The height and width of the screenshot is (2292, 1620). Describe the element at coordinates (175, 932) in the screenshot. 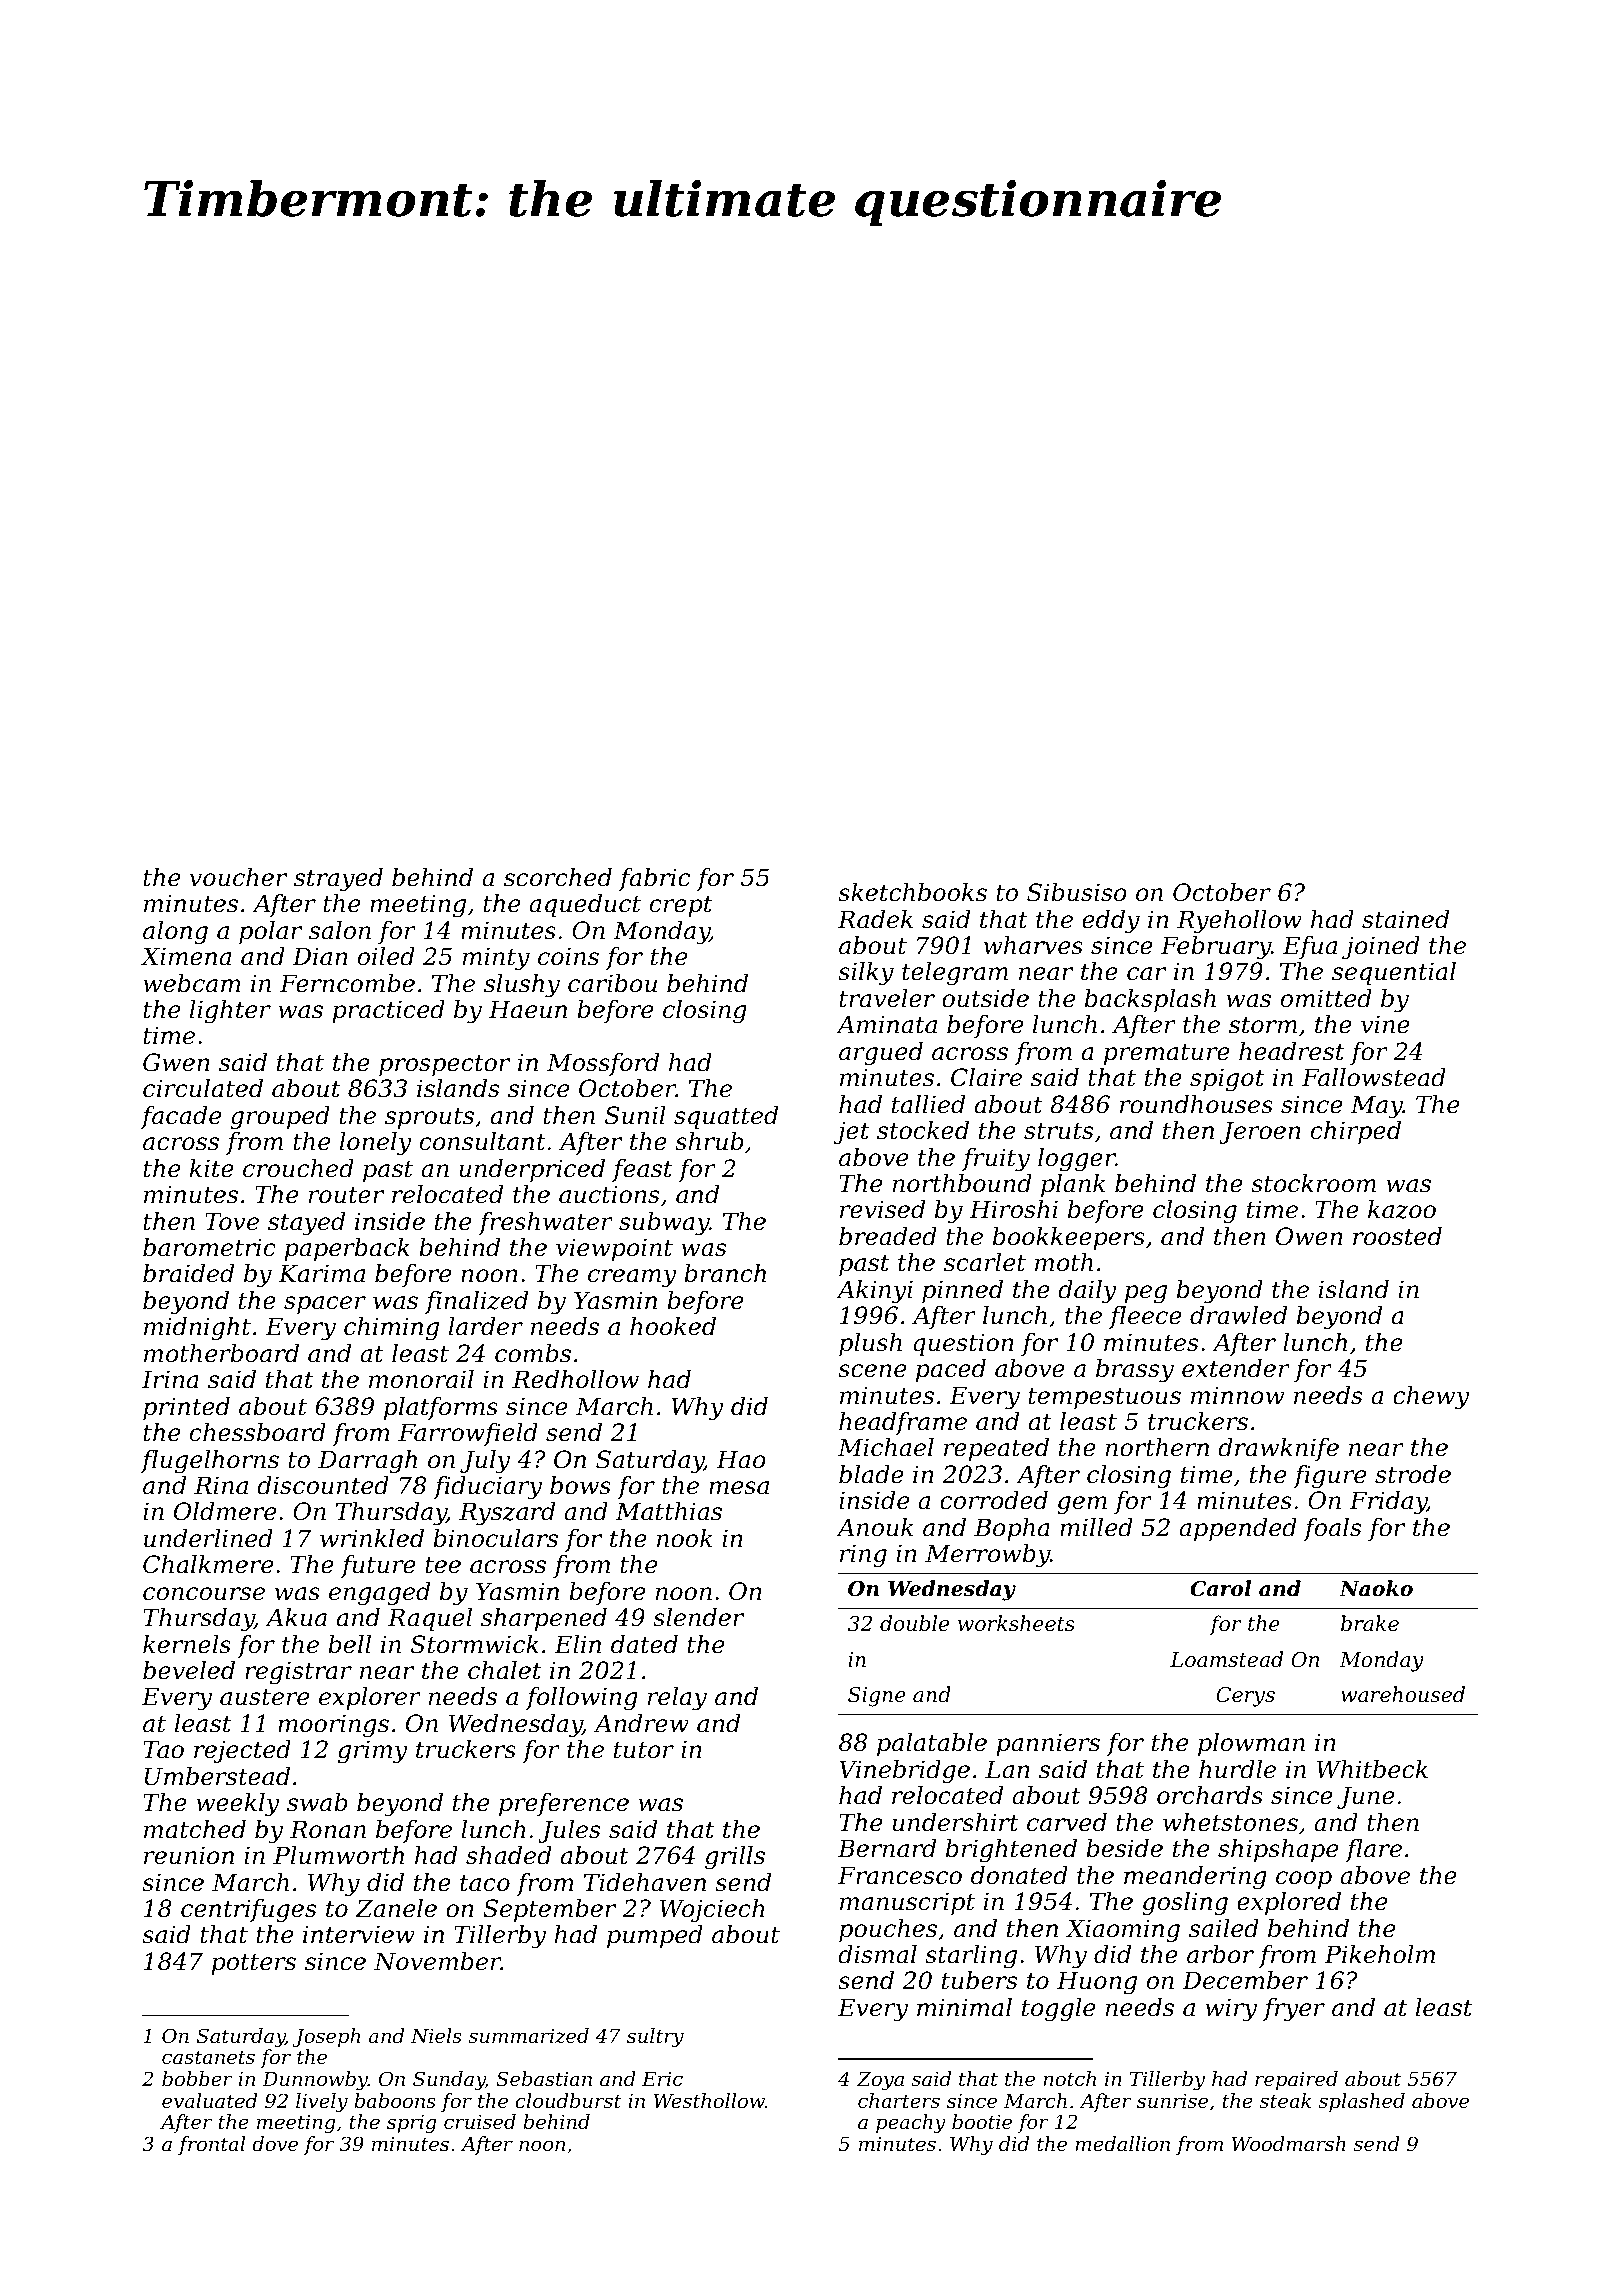

I see `along` at that location.
